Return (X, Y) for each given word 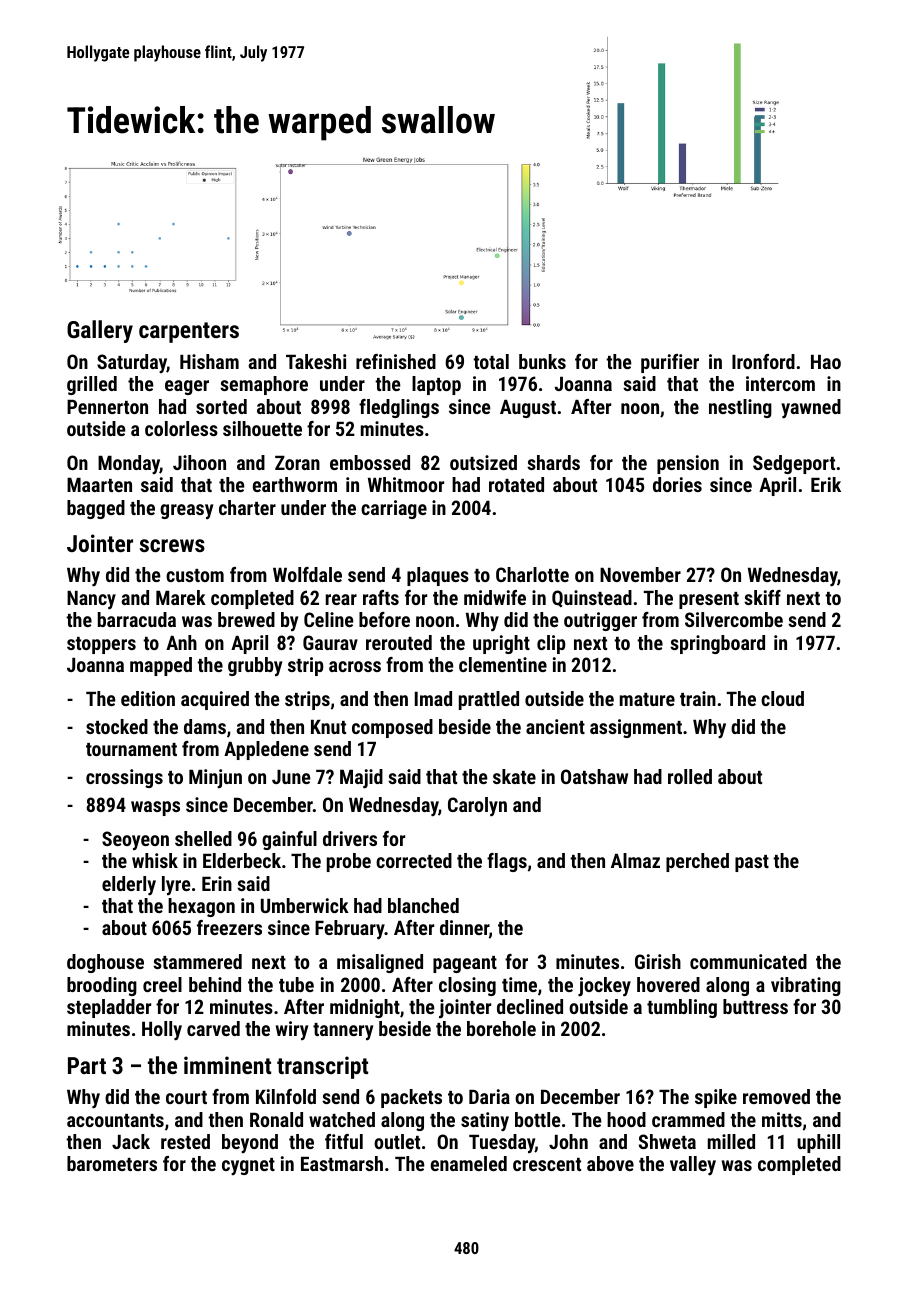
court (186, 1097)
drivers (350, 838)
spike (716, 1098)
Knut (328, 727)
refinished (396, 361)
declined (530, 1006)
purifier (670, 363)
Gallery (100, 331)
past (752, 863)
